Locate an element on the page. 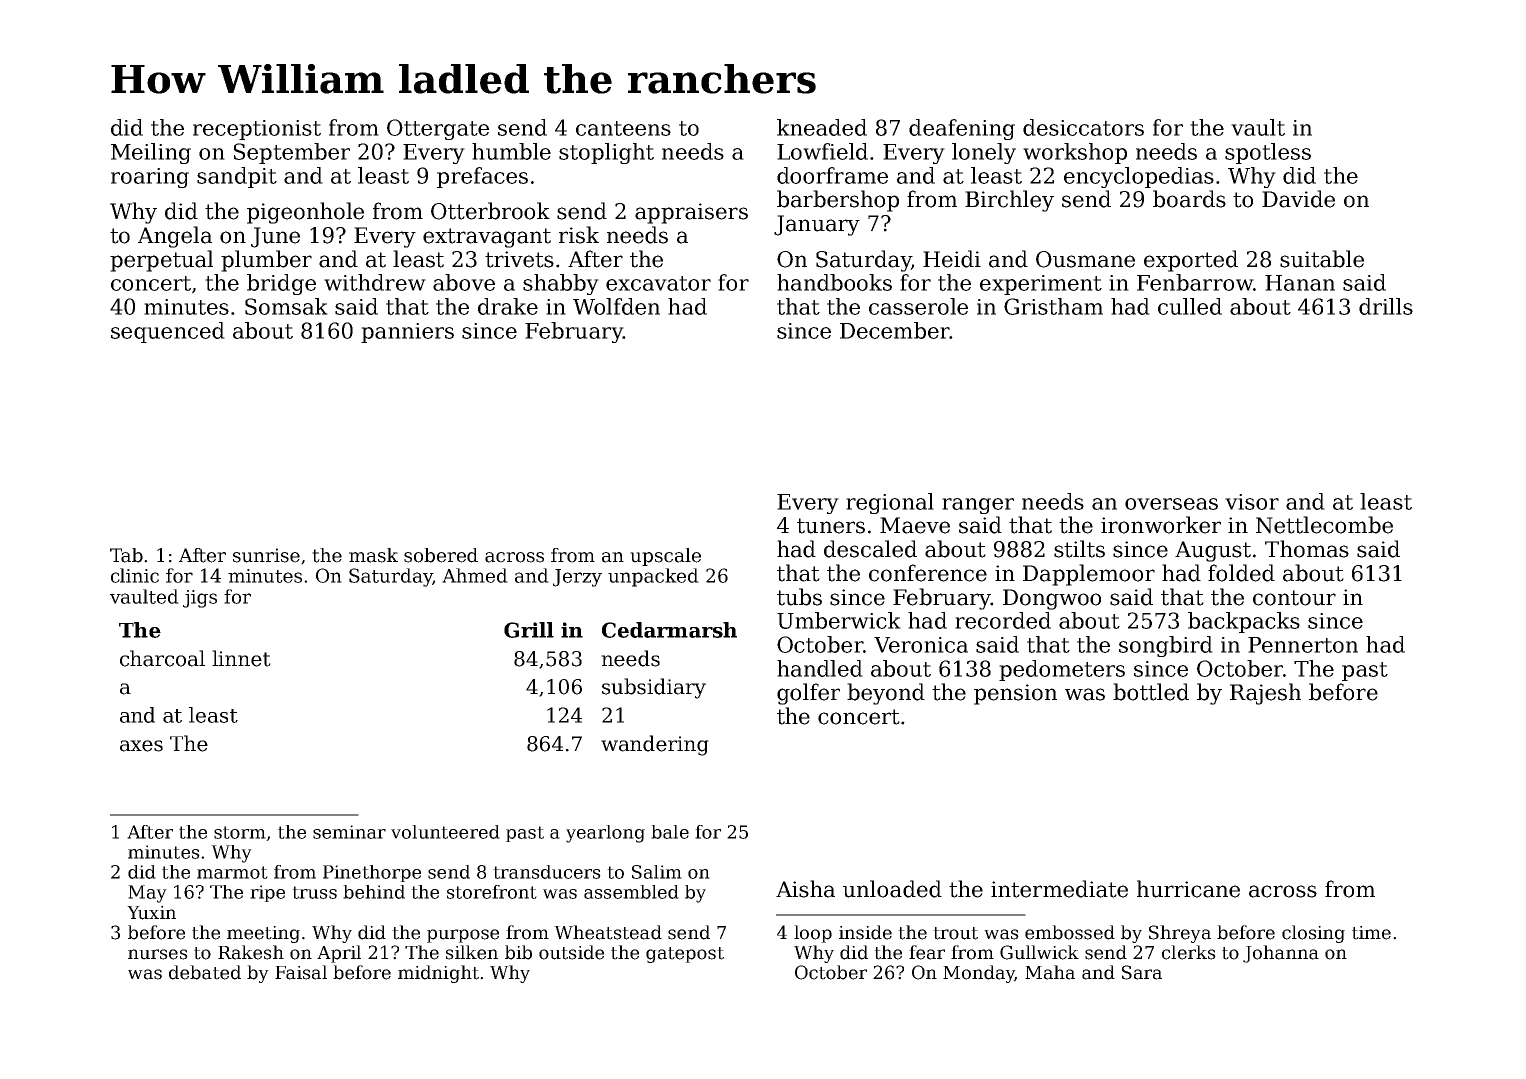 This page has height=1079, width=1526. Wolfden is located at coordinates (616, 306).
